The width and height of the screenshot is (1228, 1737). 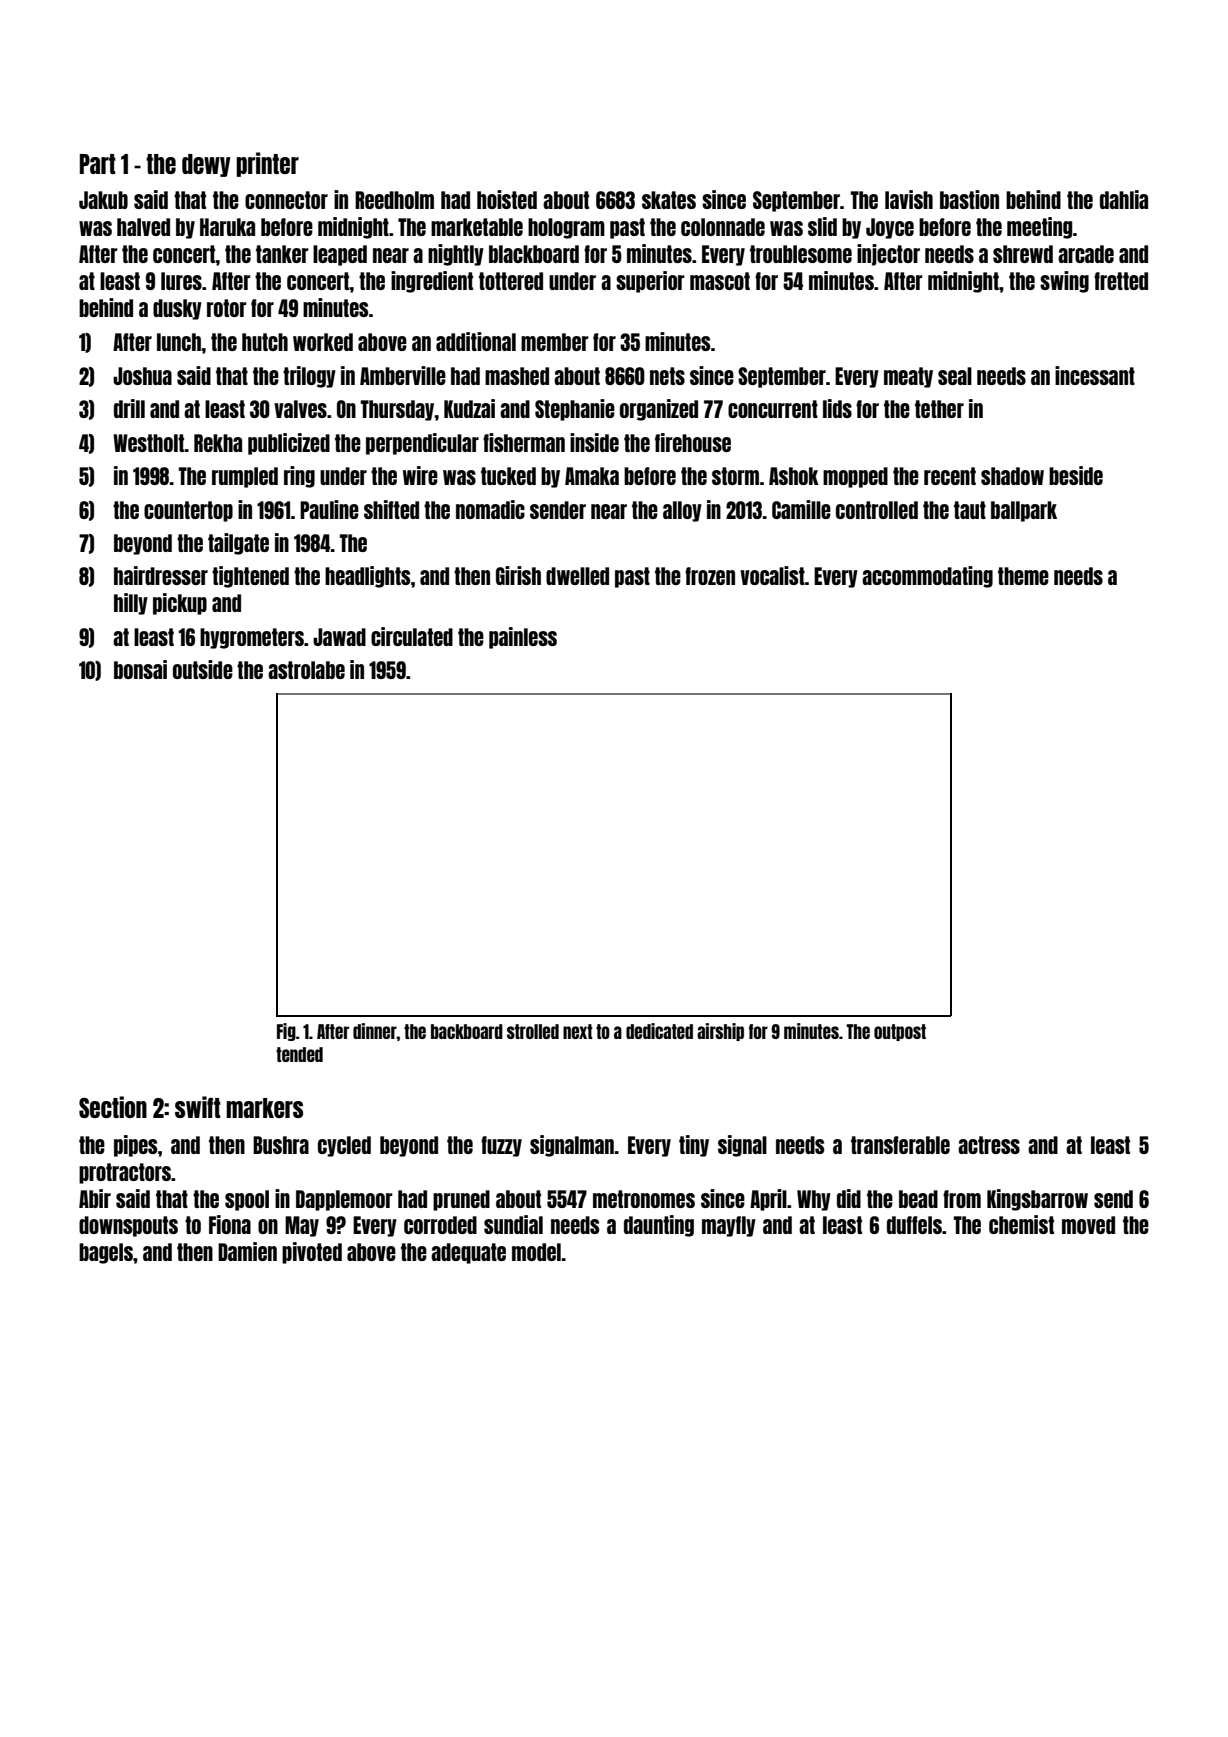 I want to click on seal, so click(x=955, y=376).
